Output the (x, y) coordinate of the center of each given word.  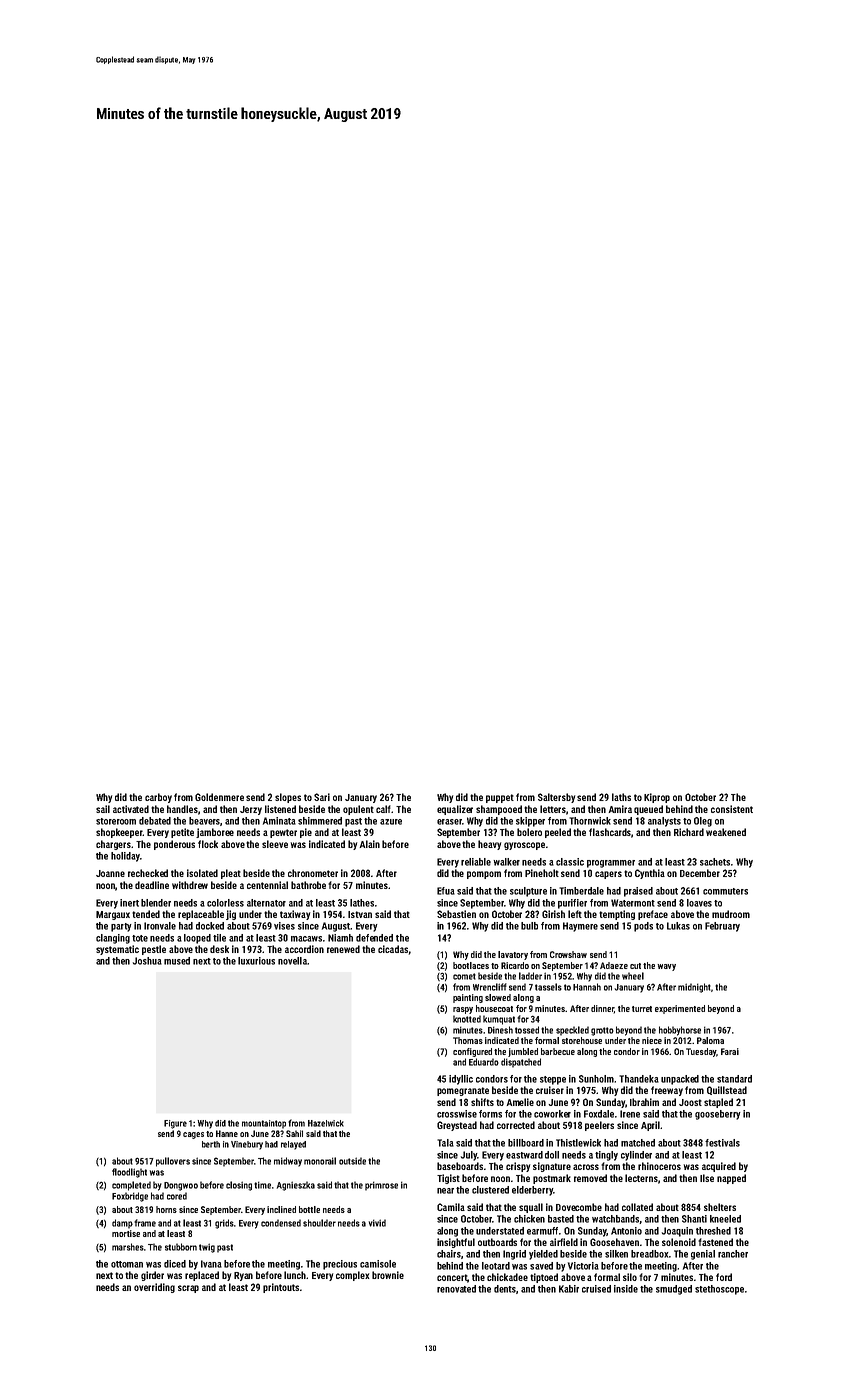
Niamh (340, 938)
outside (352, 1161)
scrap (188, 1289)
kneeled (725, 1219)
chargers (113, 845)
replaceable (201, 915)
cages (193, 1135)
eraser (449, 822)
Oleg (703, 822)
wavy (666, 967)
